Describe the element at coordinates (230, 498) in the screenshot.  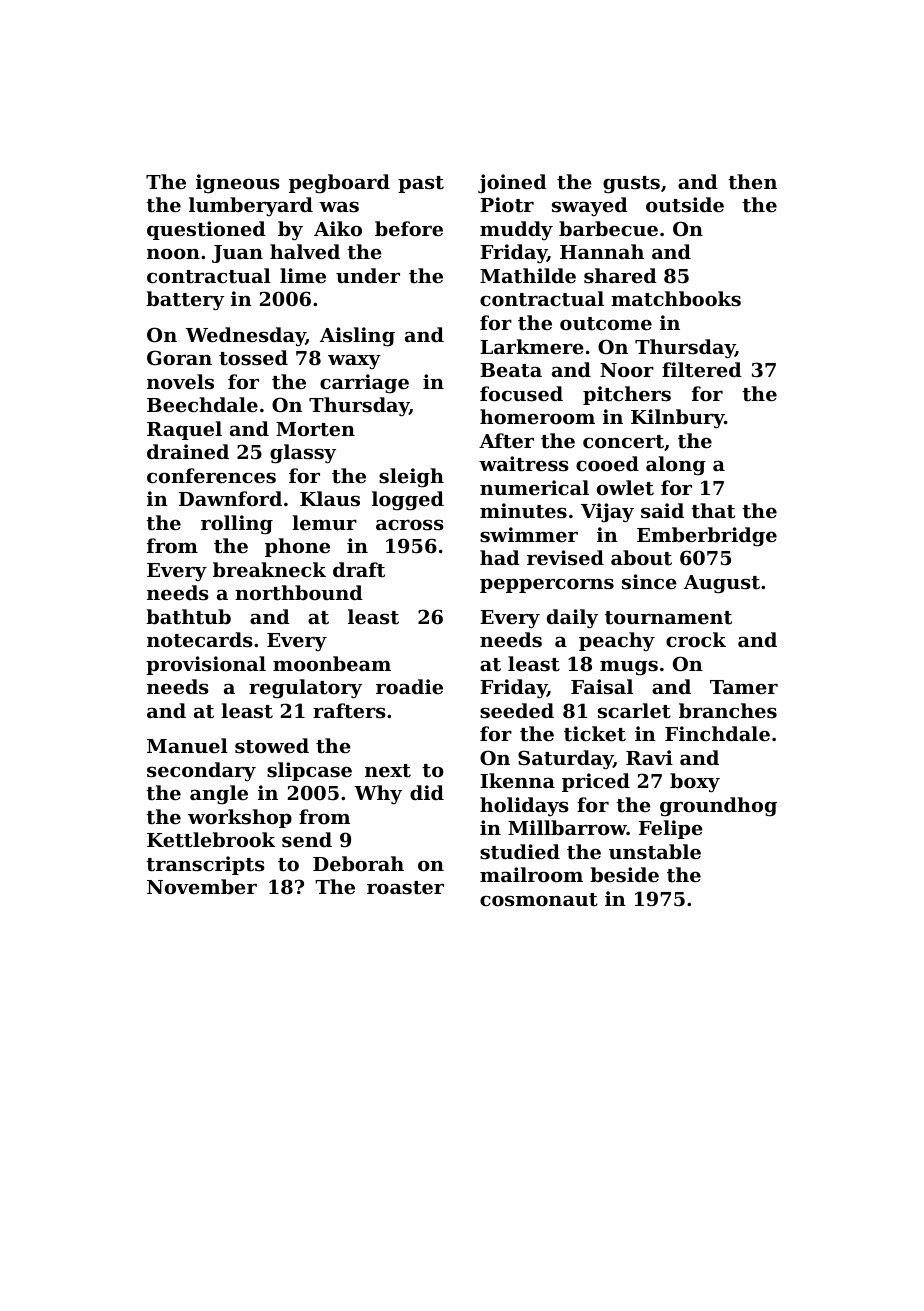
I see `Dawnford` at that location.
